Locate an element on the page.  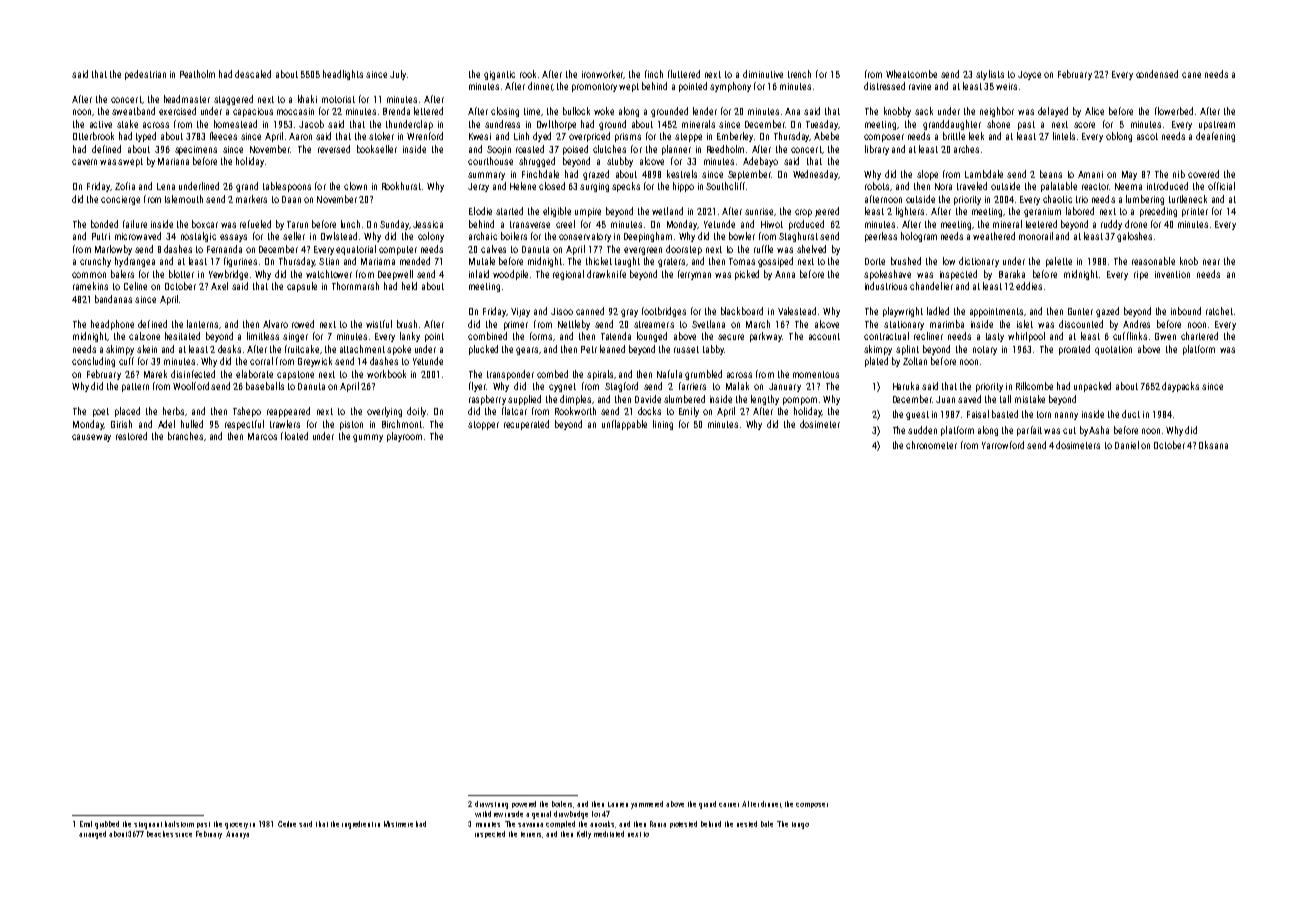
Yarrowford is located at coordinates (1003, 445).
